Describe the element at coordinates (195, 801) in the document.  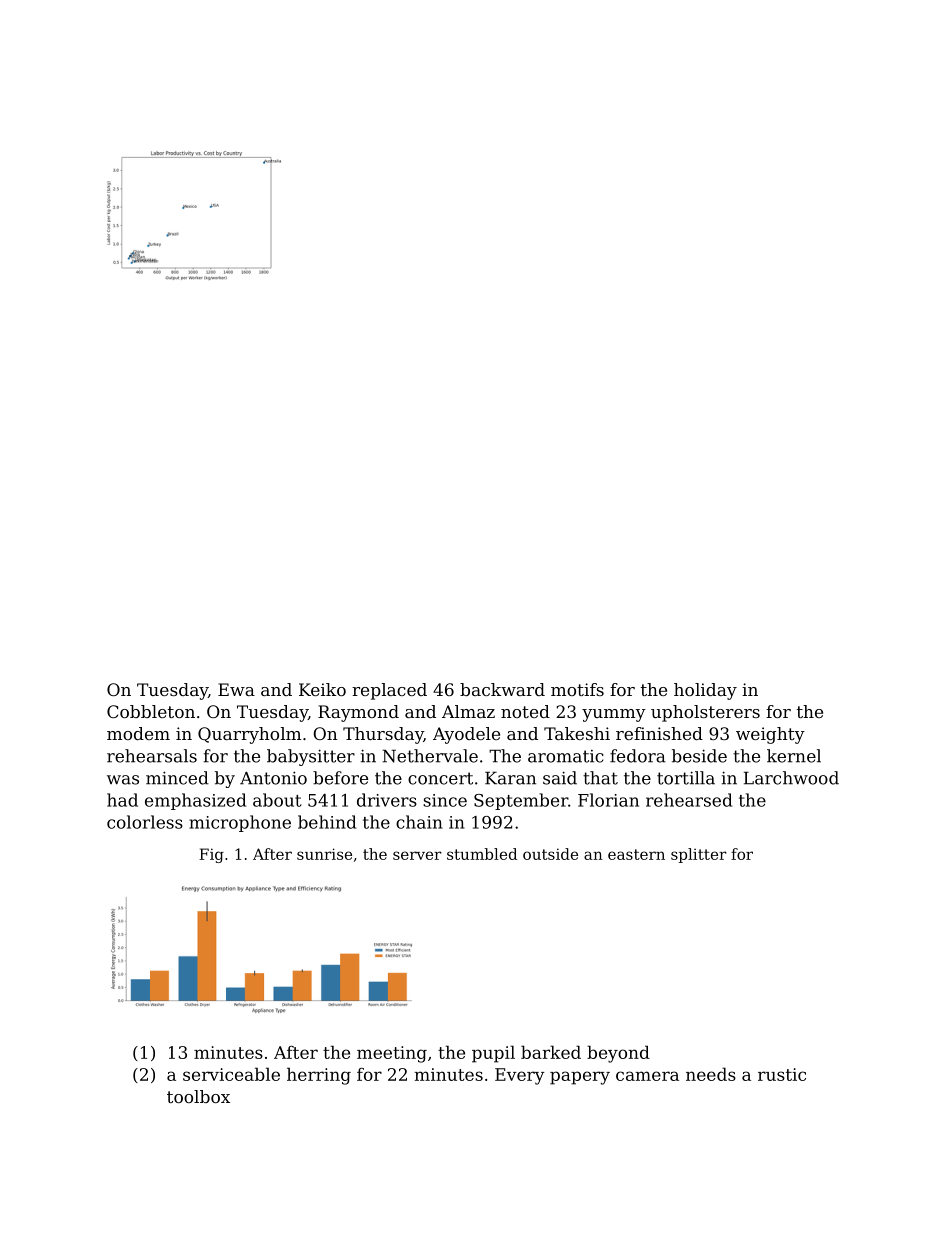
I see `emphasized` at that location.
